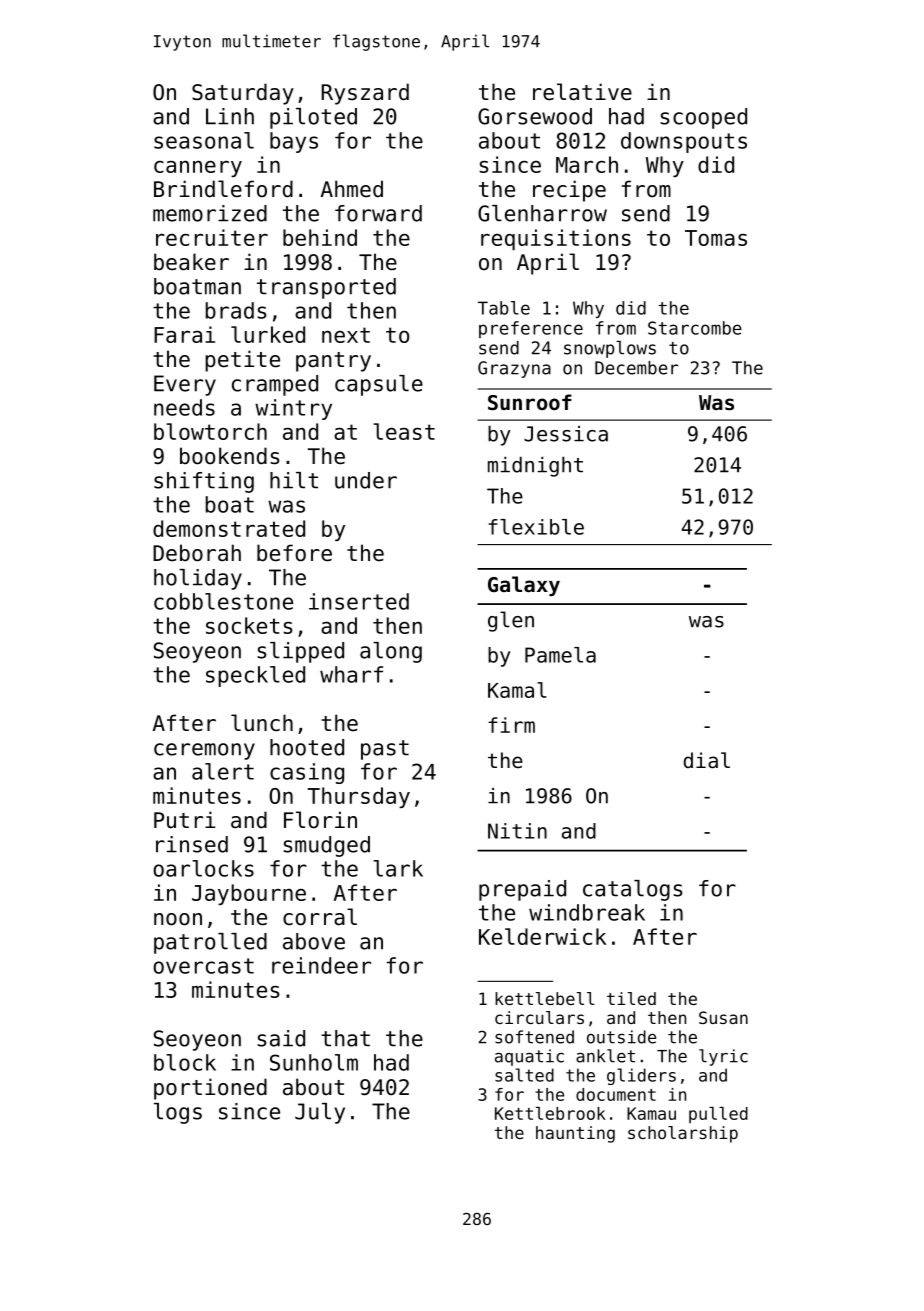  What do you see at coordinates (706, 760) in the document?
I see `dial` at bounding box center [706, 760].
